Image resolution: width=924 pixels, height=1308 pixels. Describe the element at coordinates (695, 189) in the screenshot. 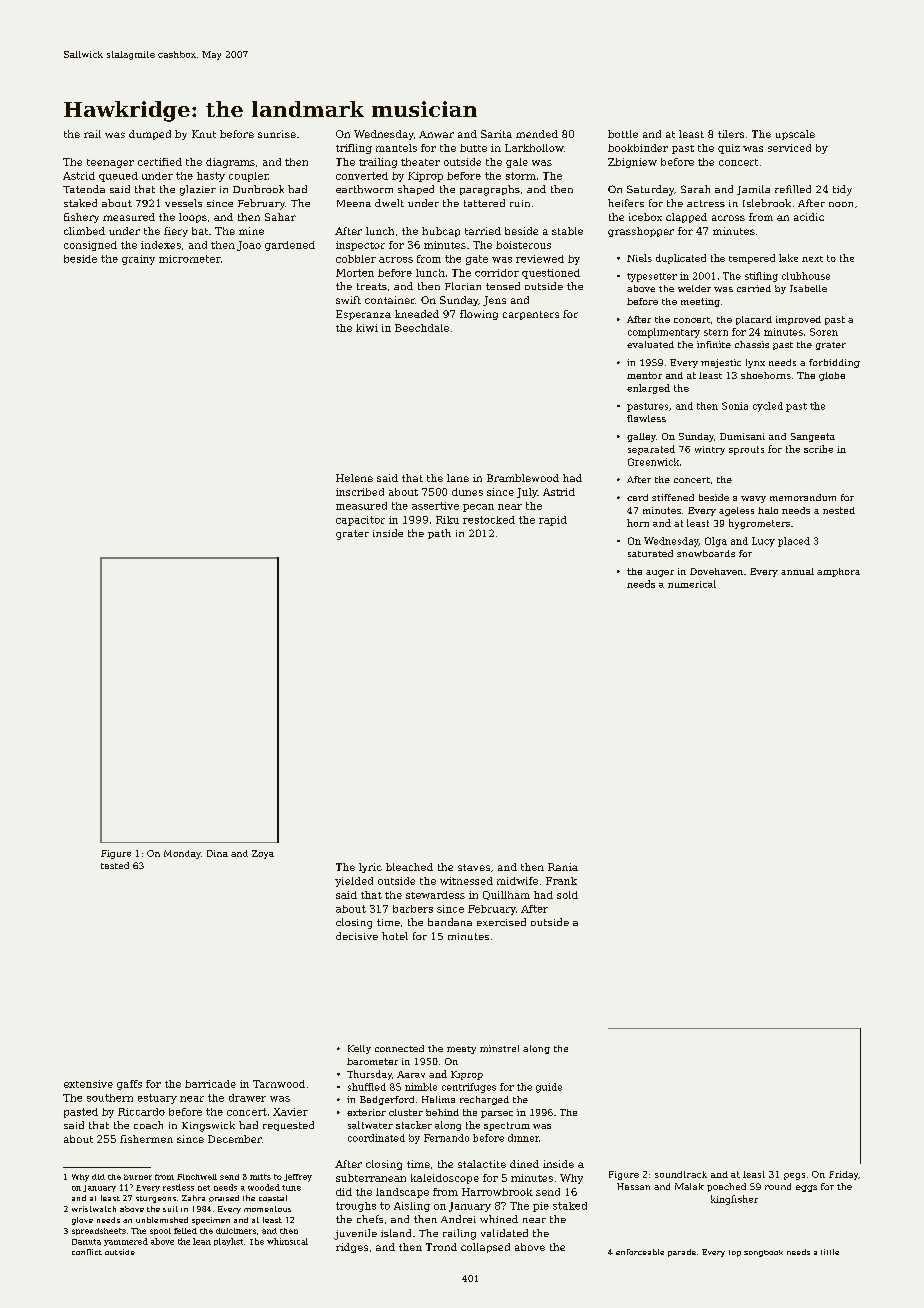

I see `Sarah` at that location.
